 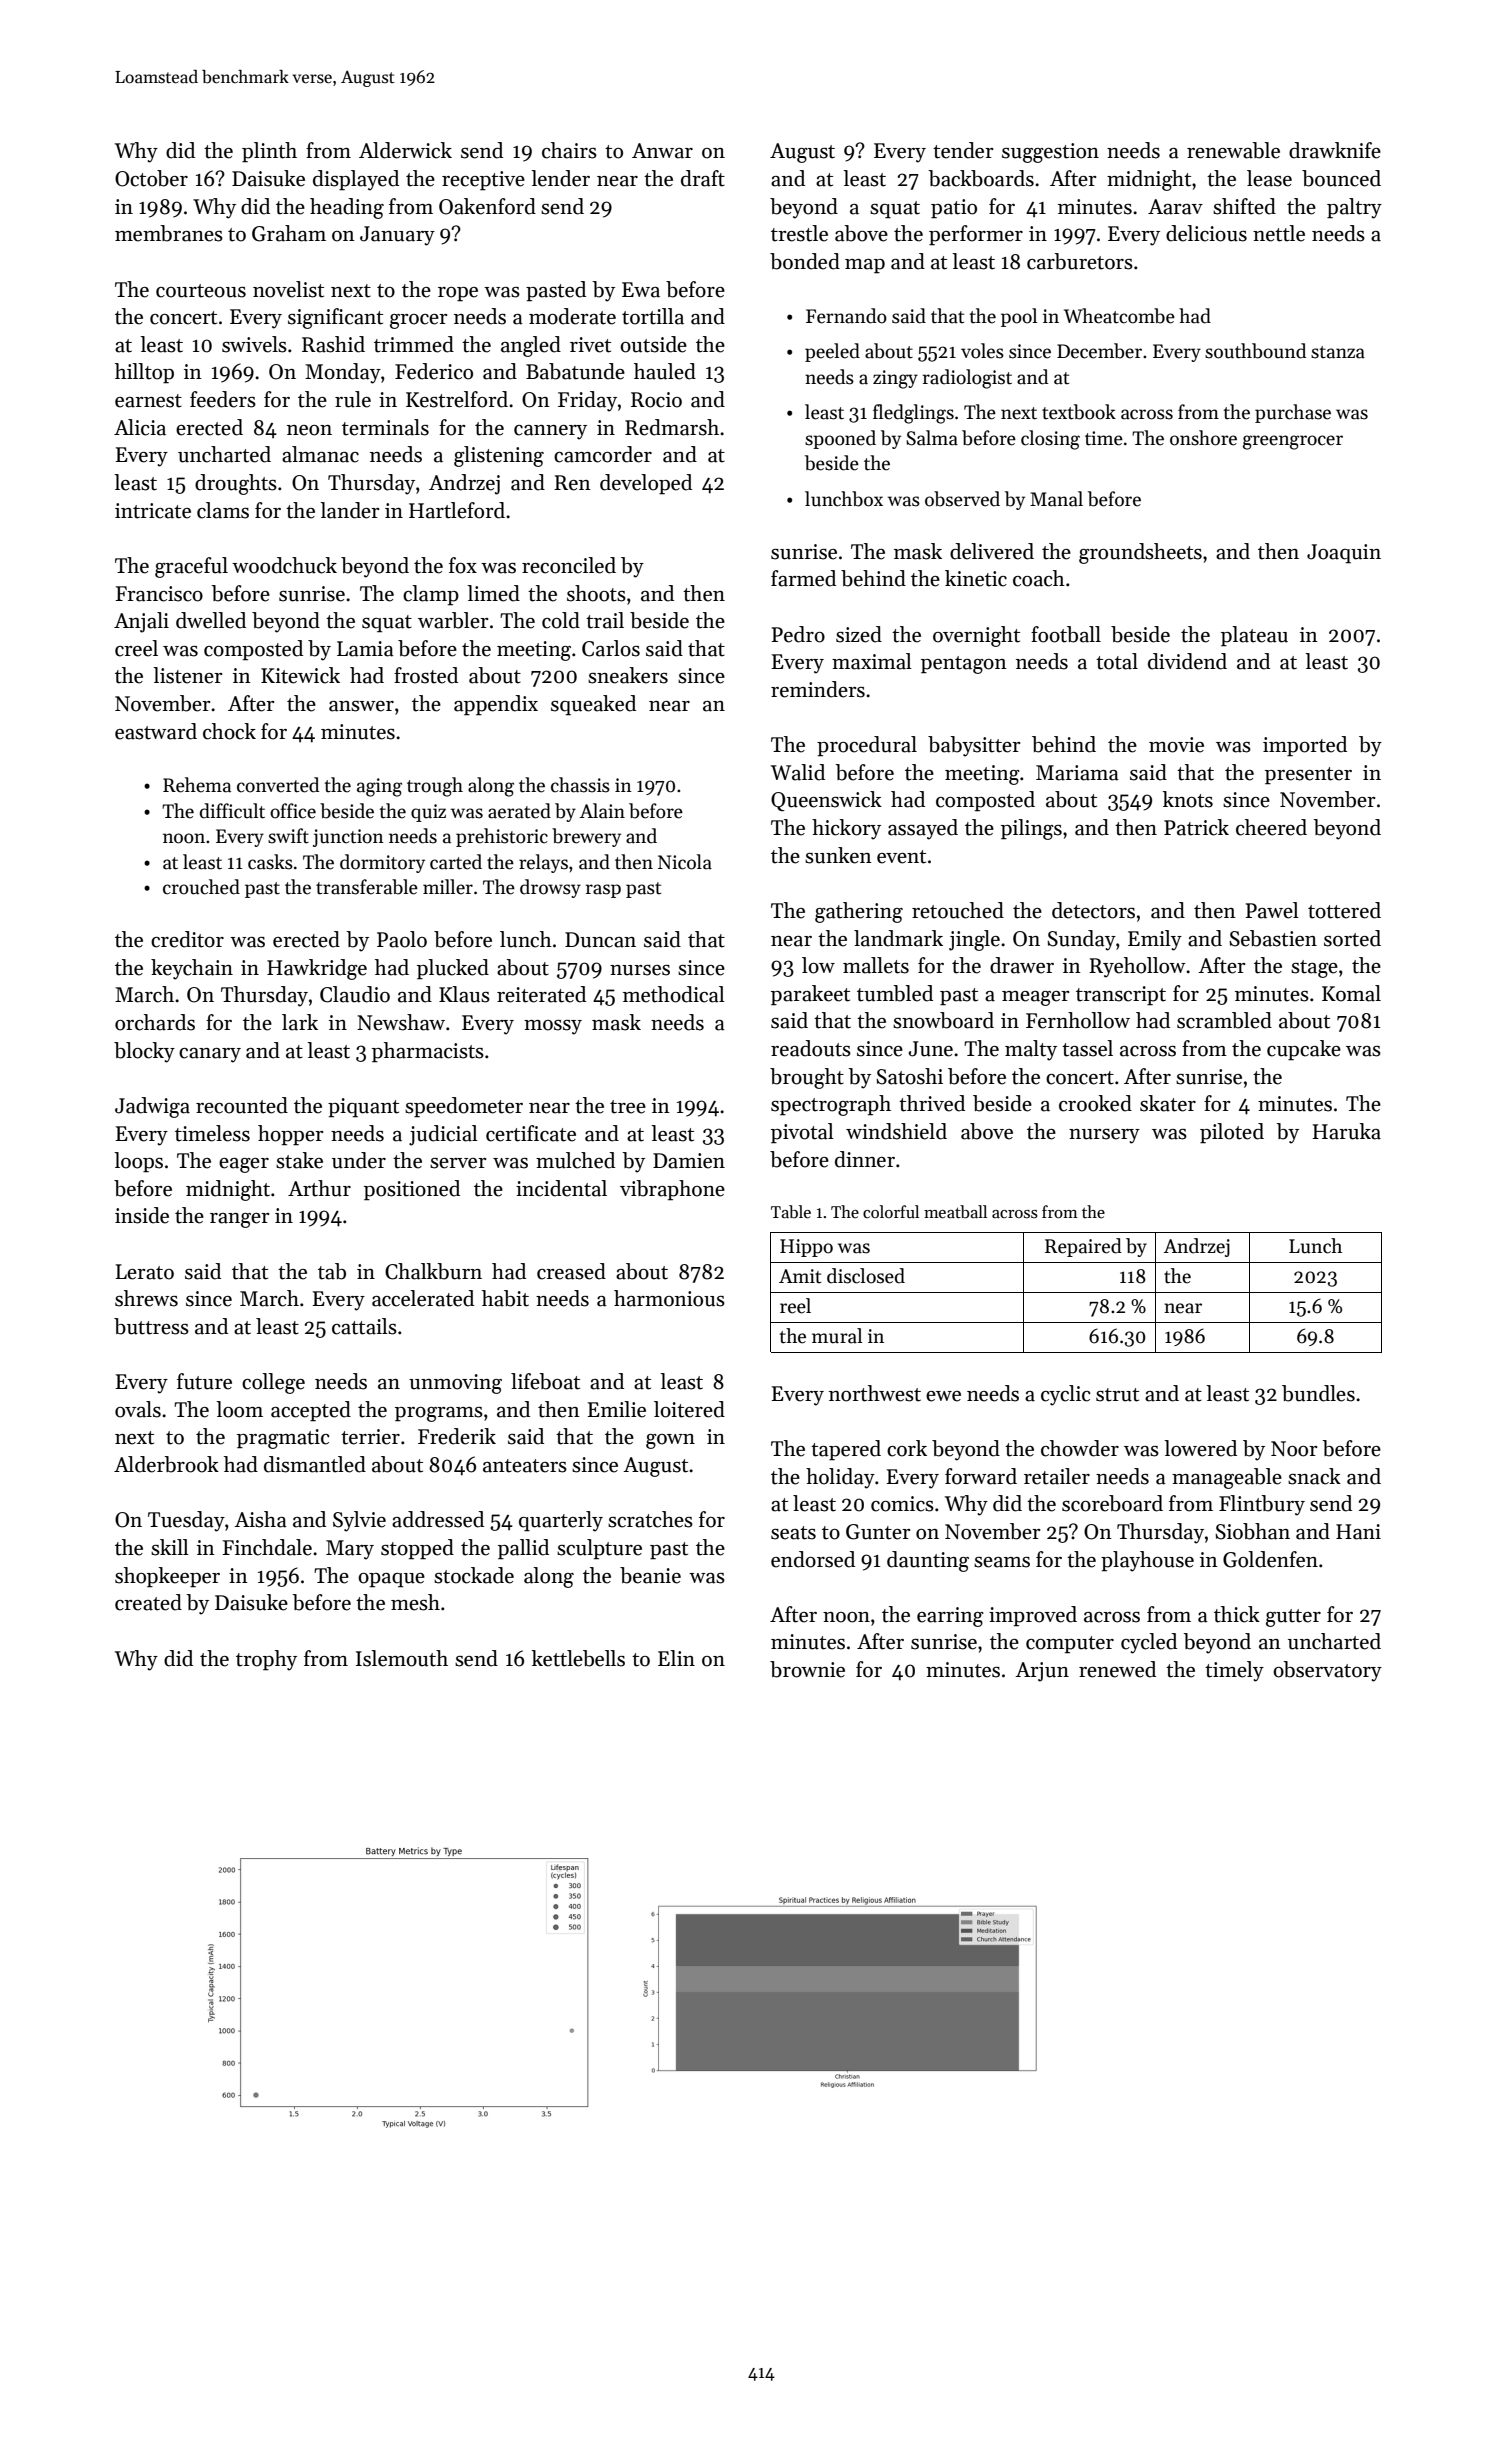 I want to click on tender, so click(x=963, y=150).
